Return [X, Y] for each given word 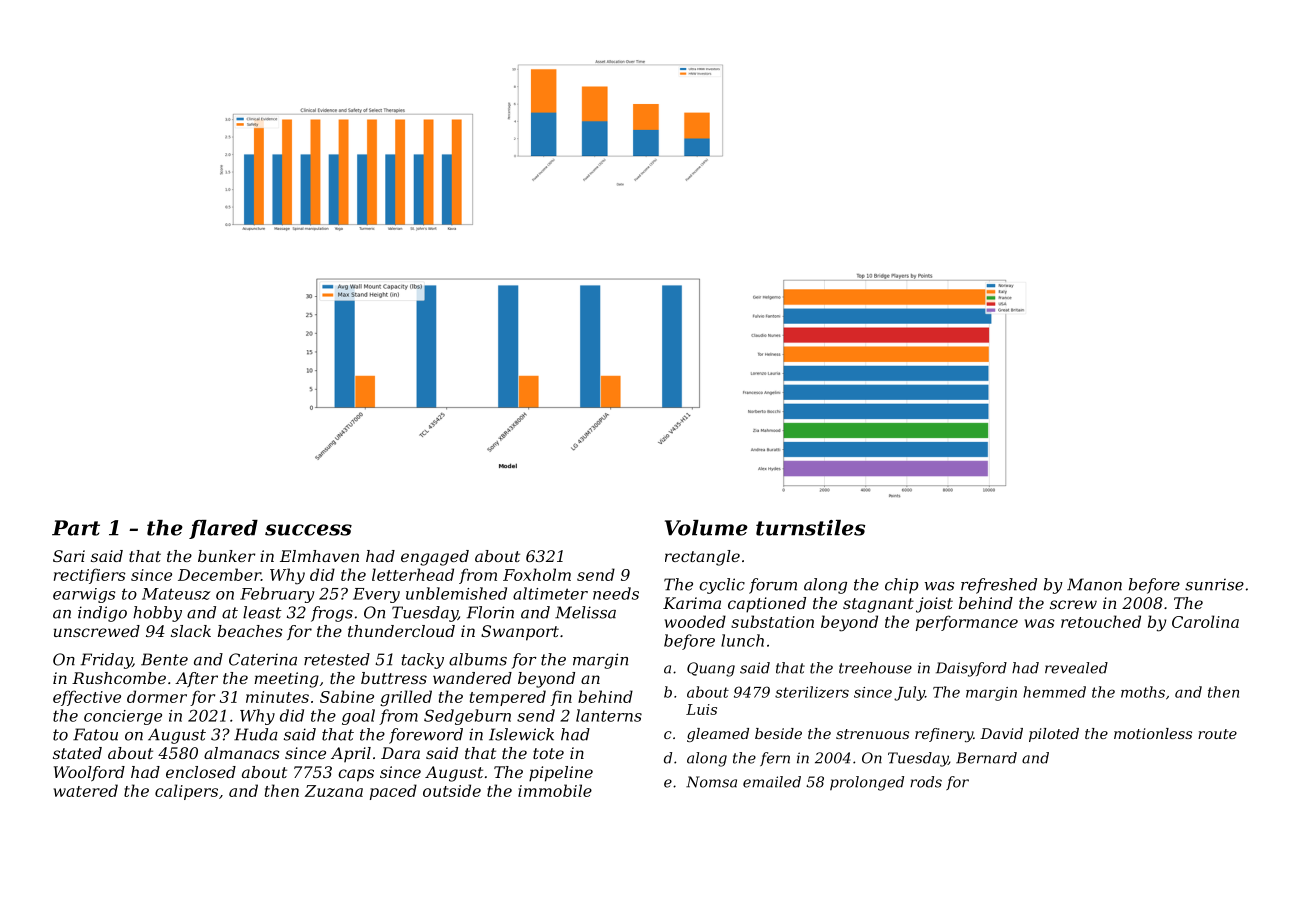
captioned [767, 605]
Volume [706, 528]
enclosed [201, 772]
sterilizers [812, 692]
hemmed [1054, 692]
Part [76, 528]
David [1001, 733]
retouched [1101, 621]
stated [77, 753]
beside [778, 733]
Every [376, 595]
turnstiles [810, 528]
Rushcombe [119, 678]
